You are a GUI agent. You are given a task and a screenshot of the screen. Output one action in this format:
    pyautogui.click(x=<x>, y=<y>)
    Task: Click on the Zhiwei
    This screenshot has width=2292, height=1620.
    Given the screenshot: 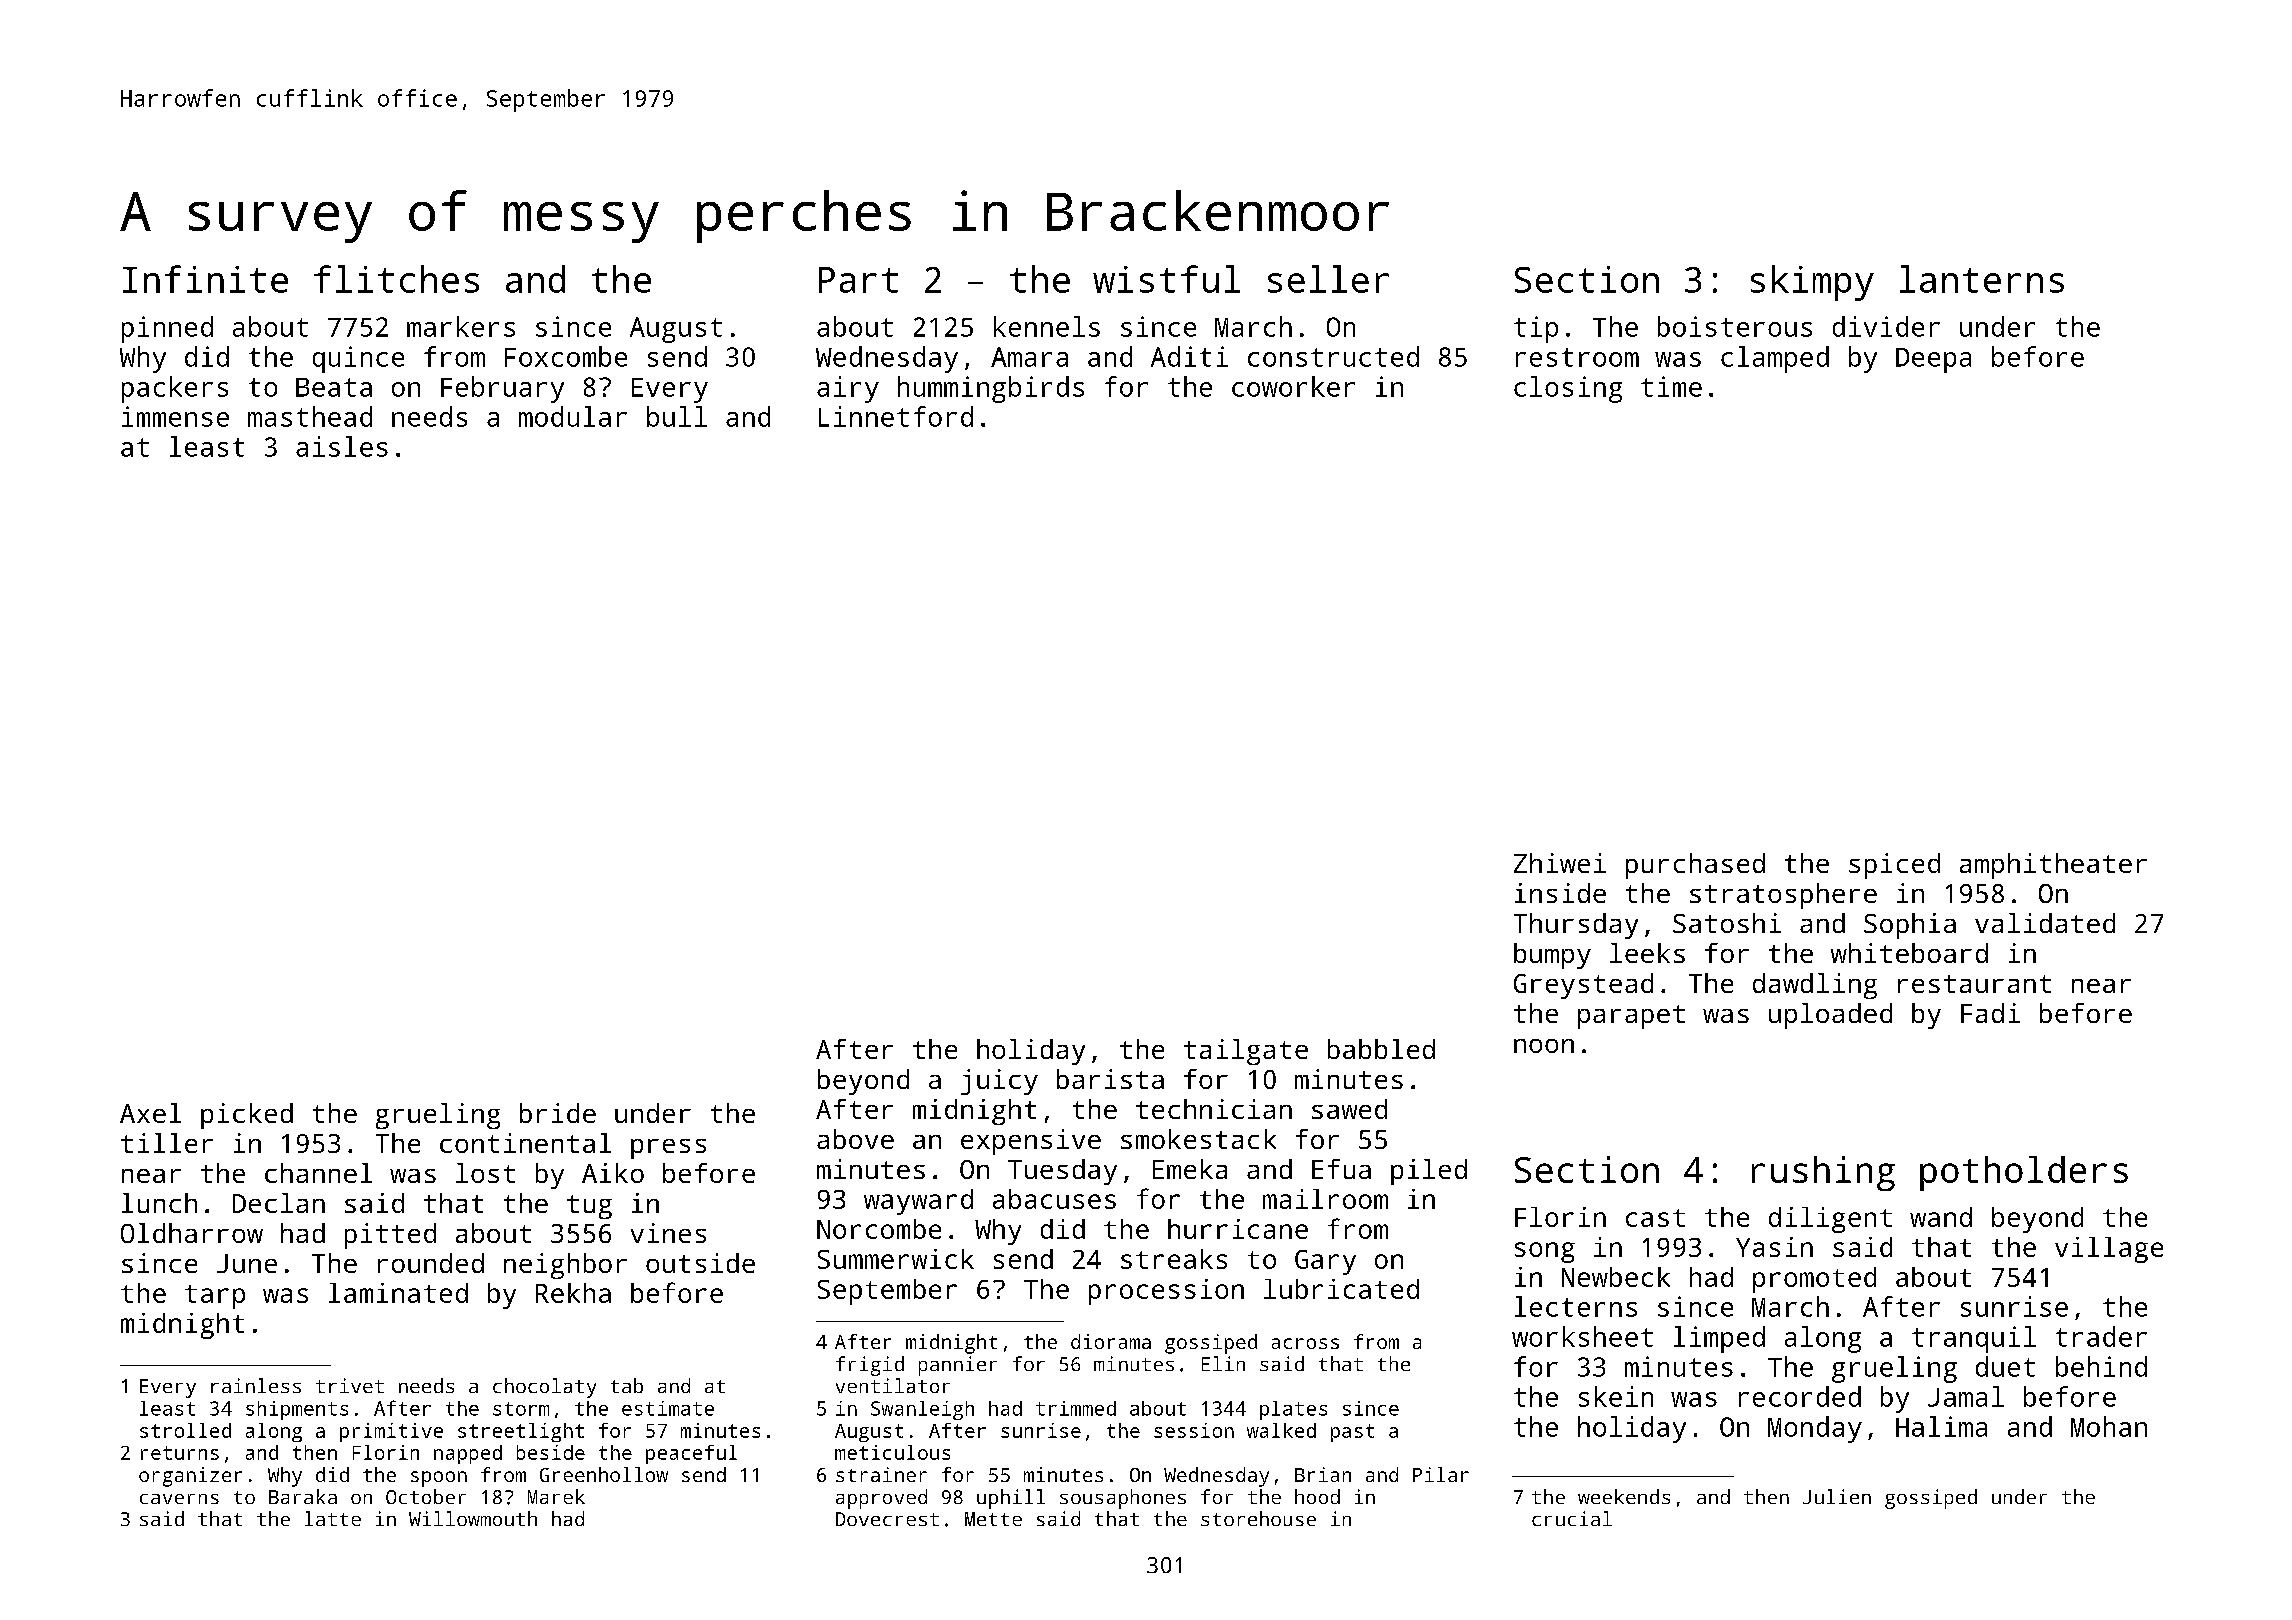 What is the action you would take?
    pyautogui.click(x=1560, y=863)
